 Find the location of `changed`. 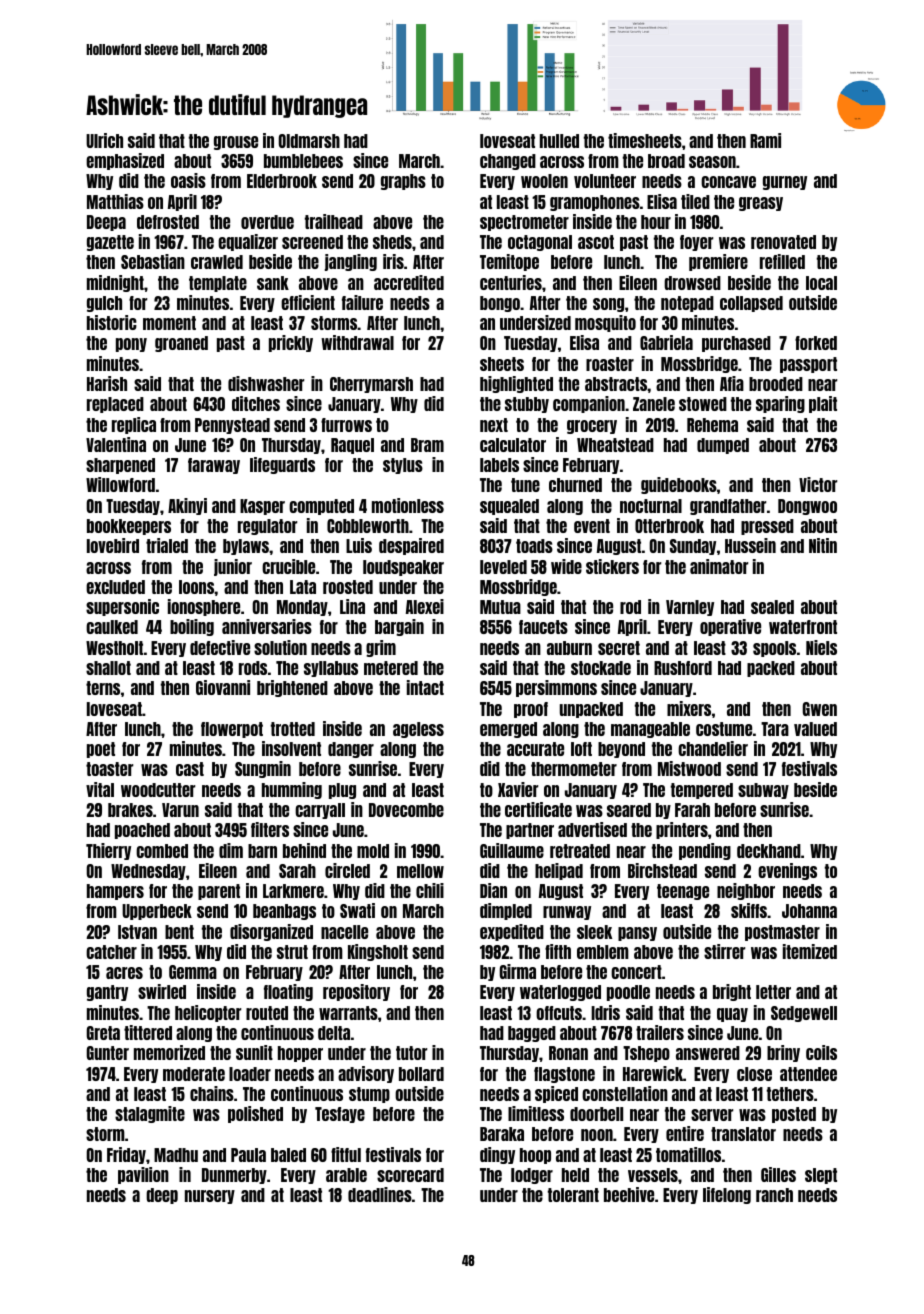

changed is located at coordinates (508, 162).
